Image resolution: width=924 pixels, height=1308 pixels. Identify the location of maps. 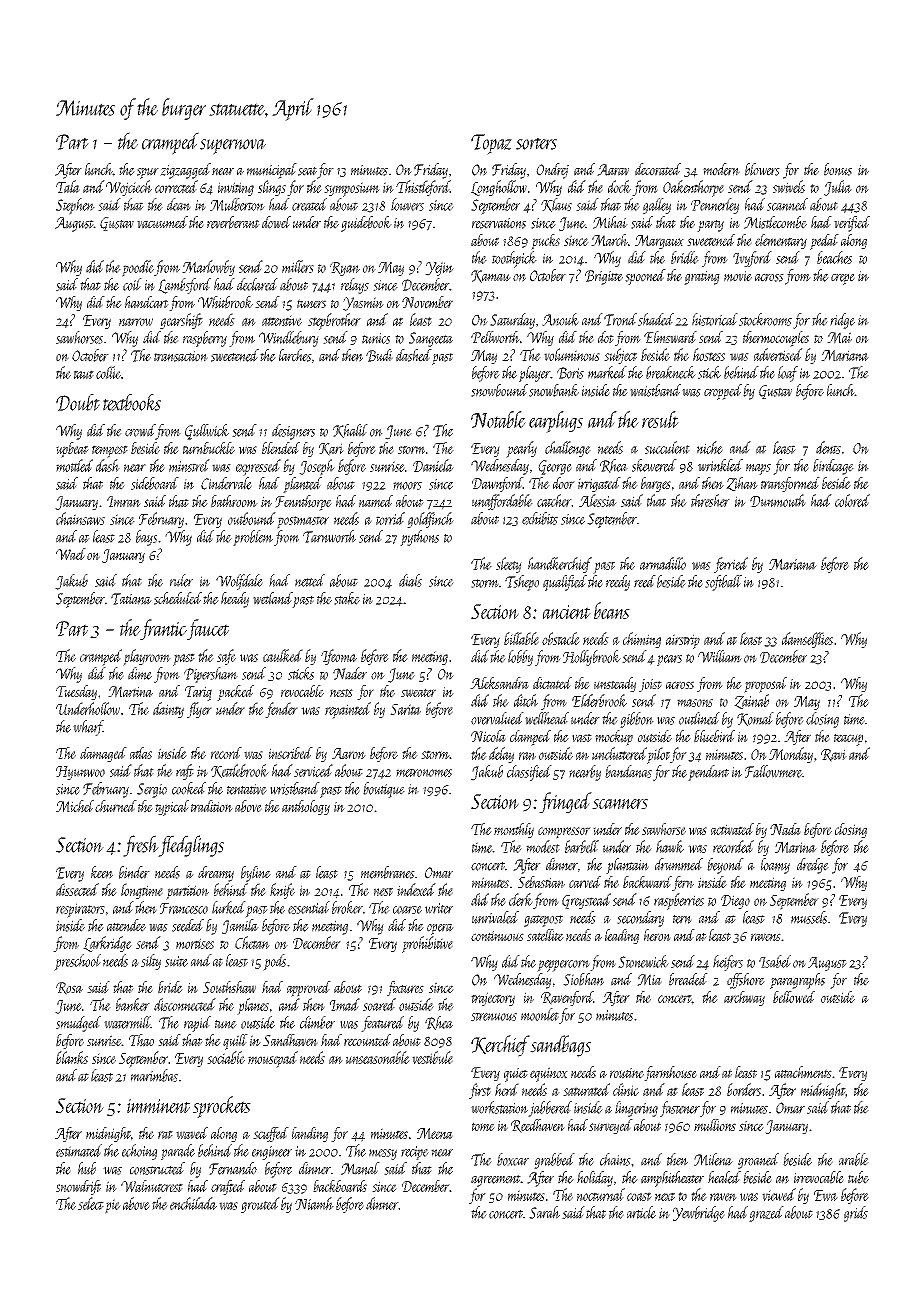
(758, 469).
